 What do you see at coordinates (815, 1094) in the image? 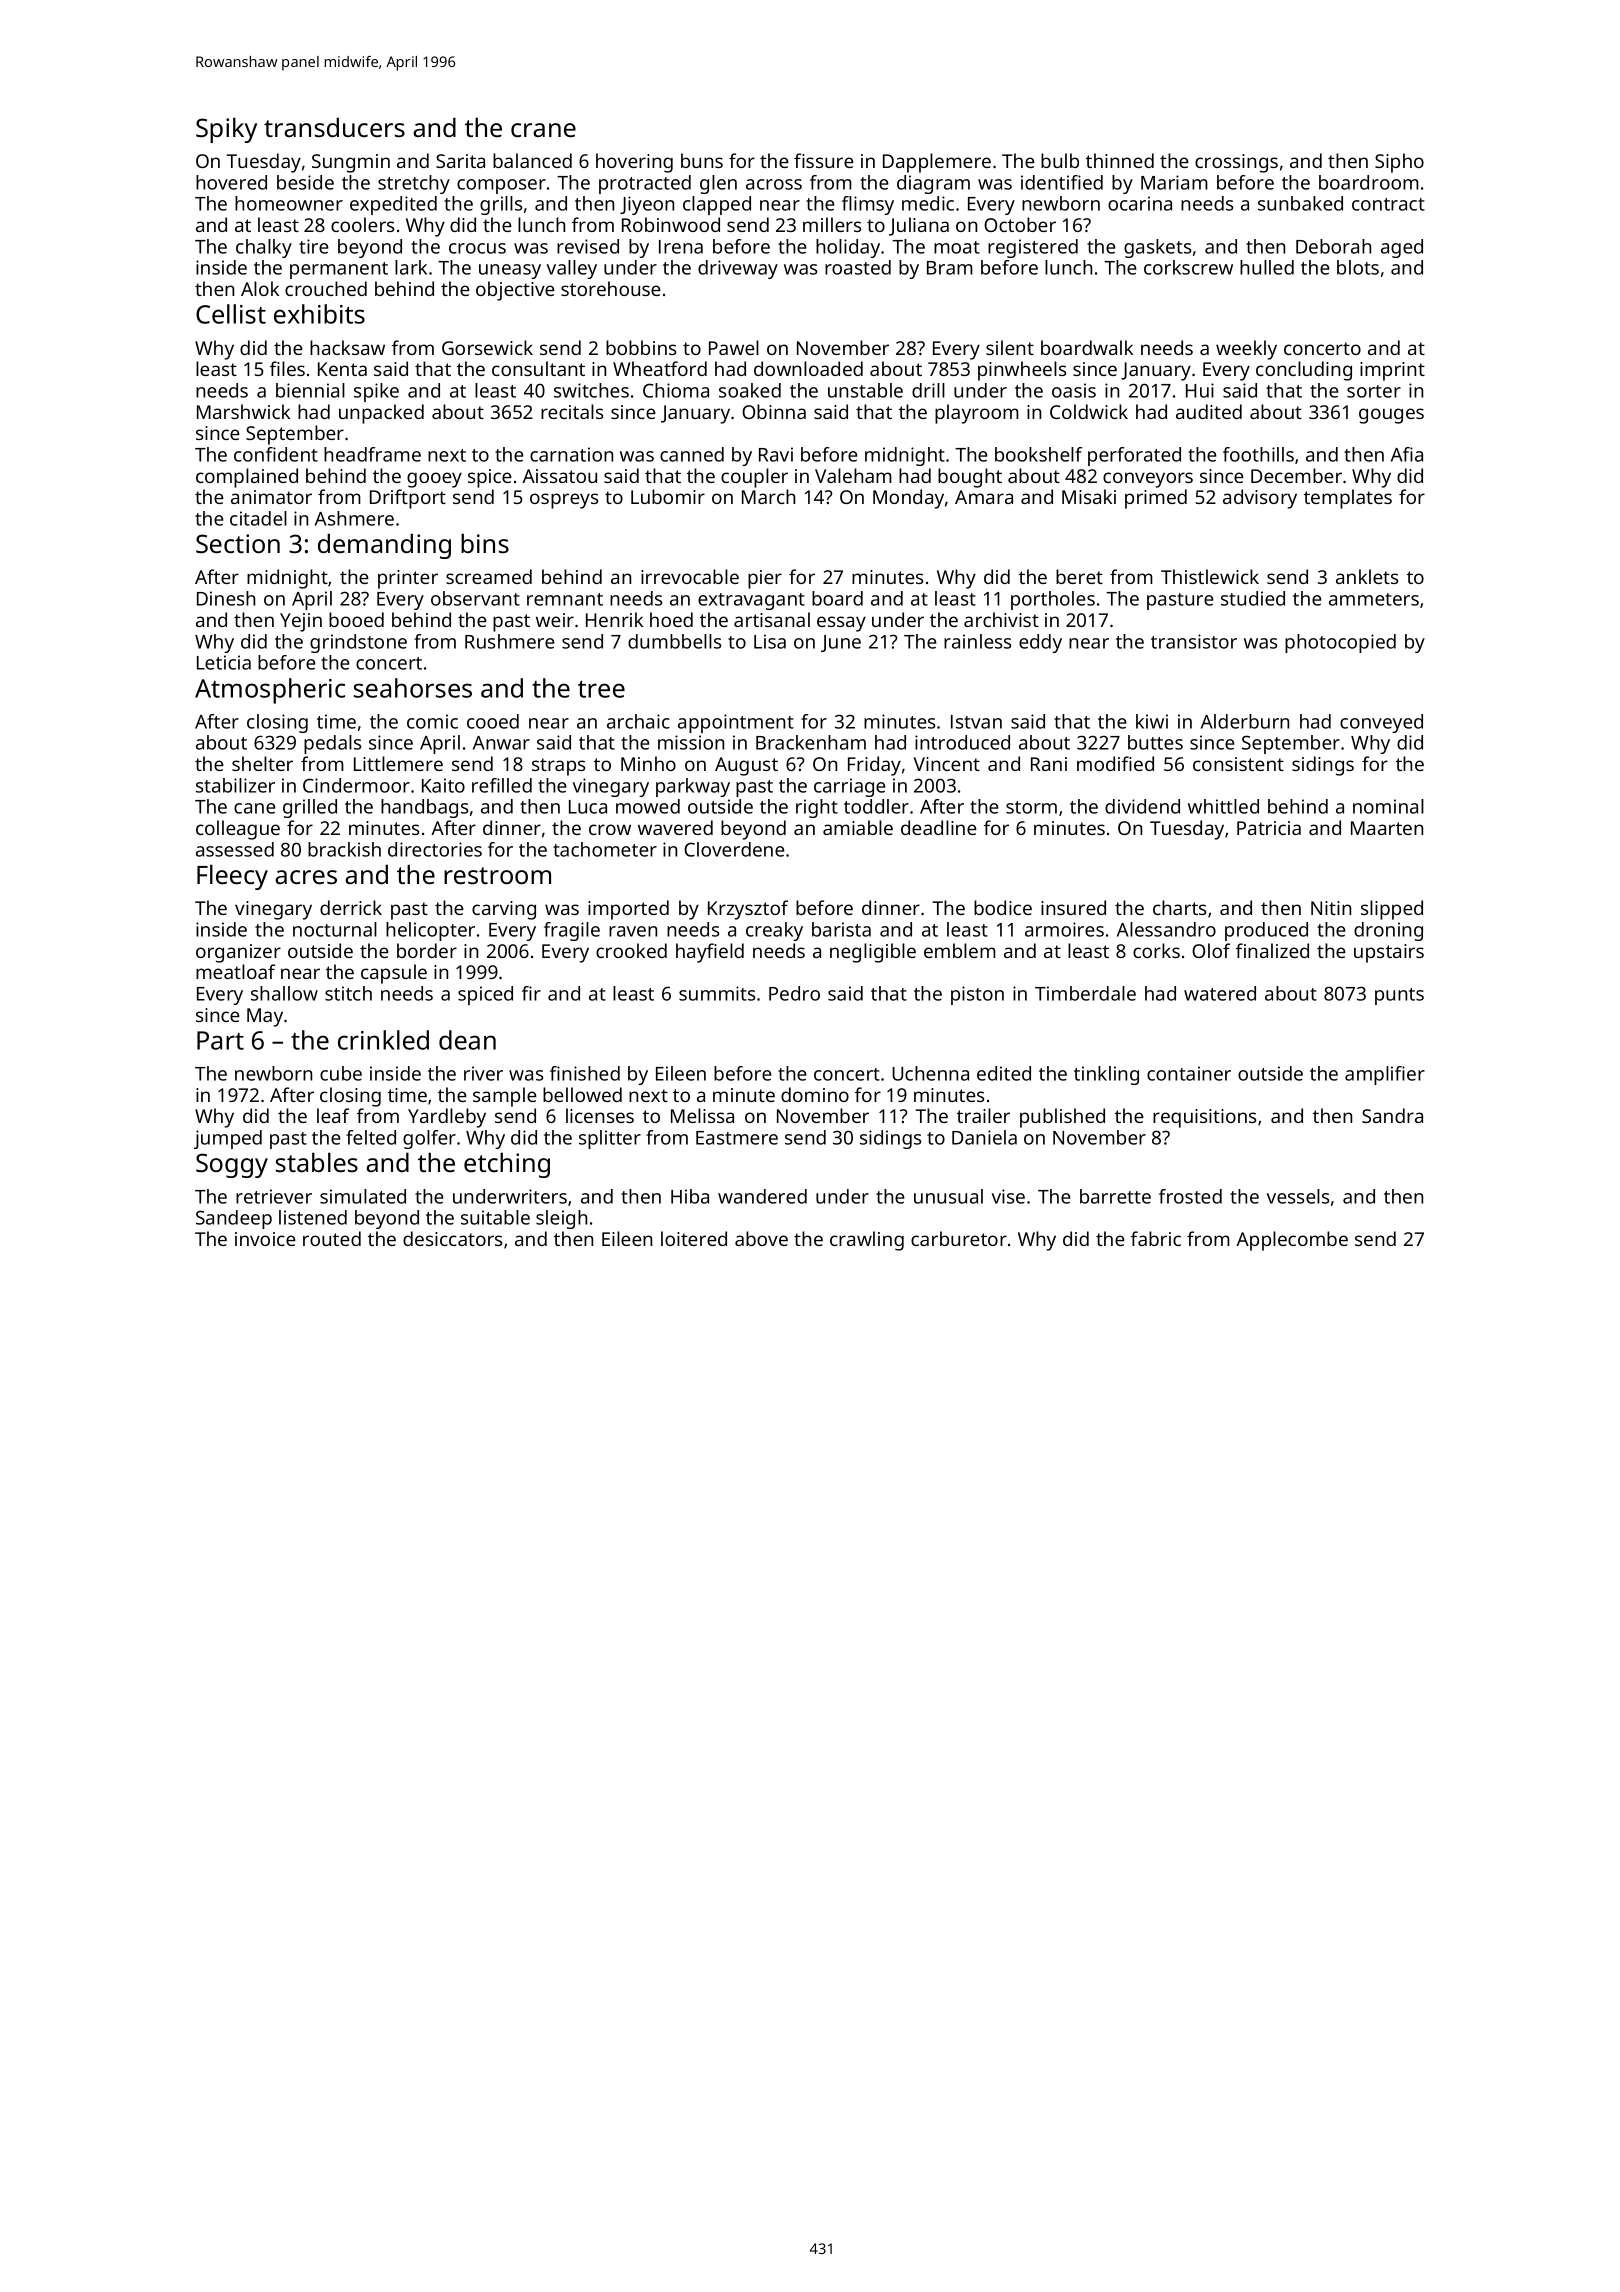
I see `domino` at bounding box center [815, 1094].
